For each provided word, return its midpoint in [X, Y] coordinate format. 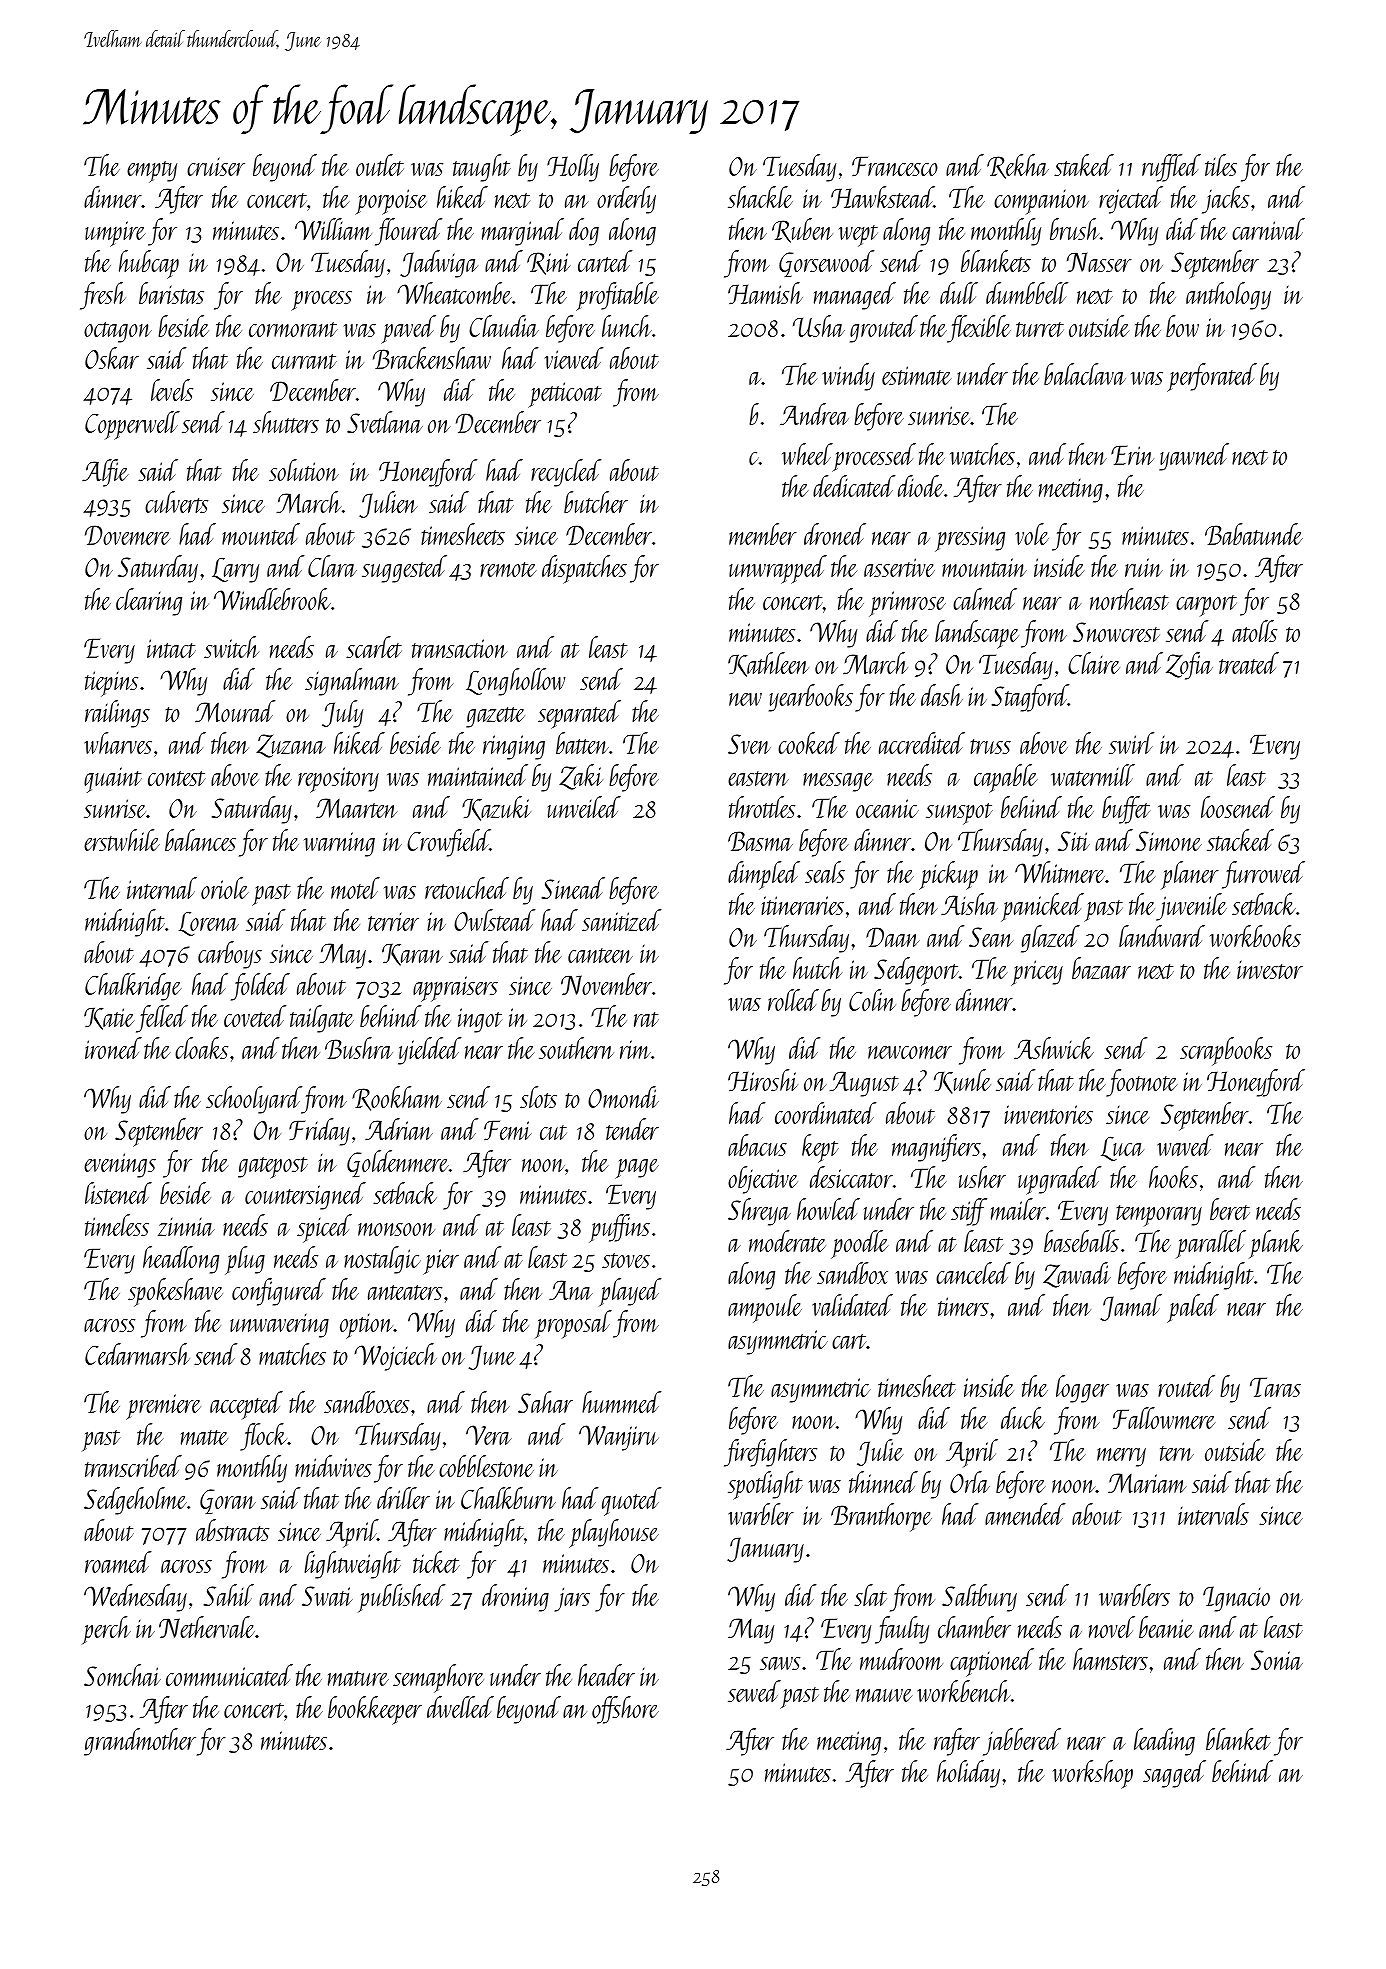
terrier [393, 922]
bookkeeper [375, 1710]
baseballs [1081, 1241]
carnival [1268, 229]
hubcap [149, 264]
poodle [860, 1244]
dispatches [584, 569]
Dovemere [128, 535]
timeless [117, 1225]
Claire [1094, 663]
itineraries [802, 905]
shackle [760, 197]
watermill [1093, 775]
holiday [968, 1774]
